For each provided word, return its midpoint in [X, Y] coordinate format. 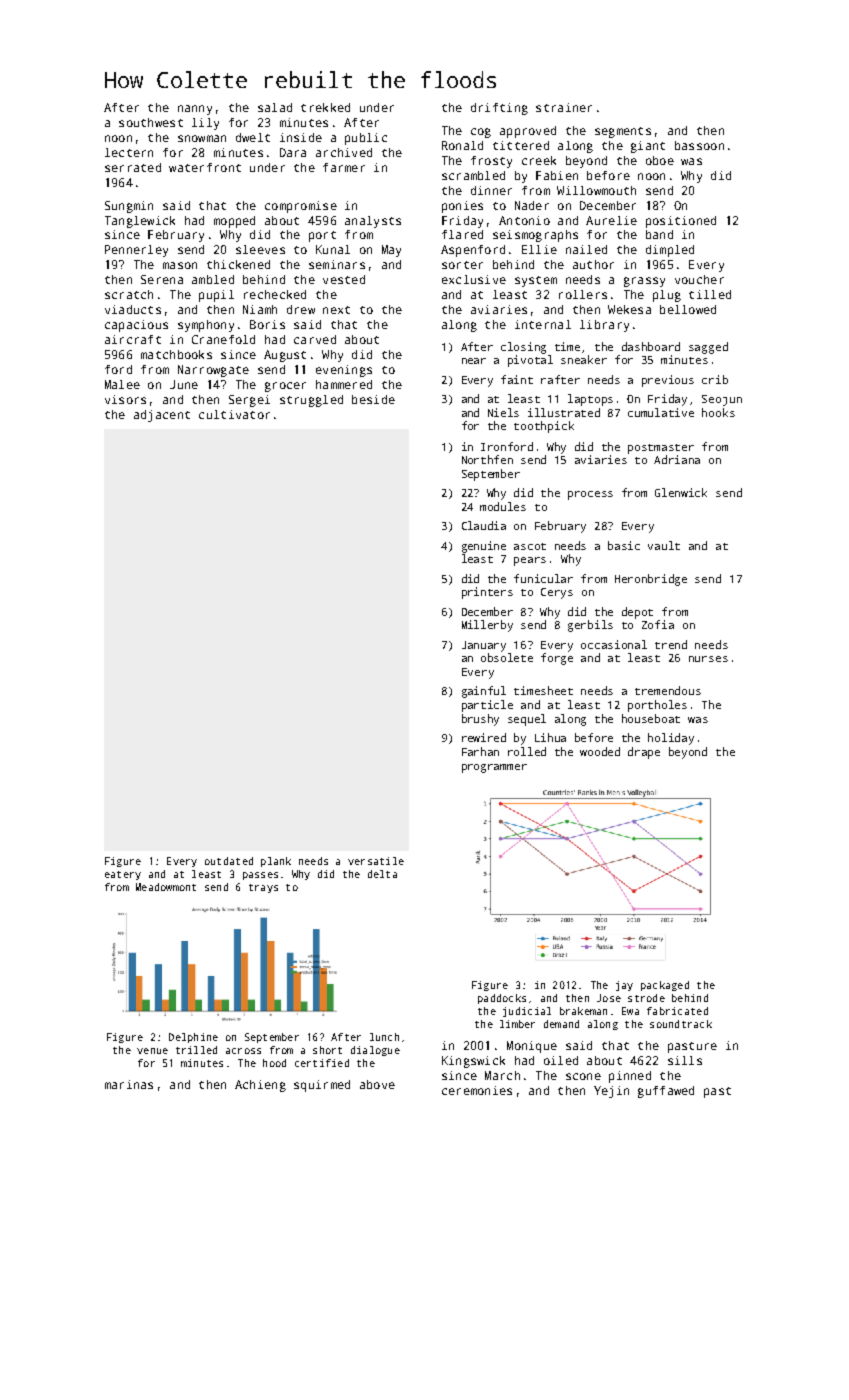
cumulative [661, 412]
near [474, 361]
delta [382, 874]
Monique [532, 1047]
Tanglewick [140, 222]
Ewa [630, 1011]
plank [276, 862]
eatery [123, 875]
